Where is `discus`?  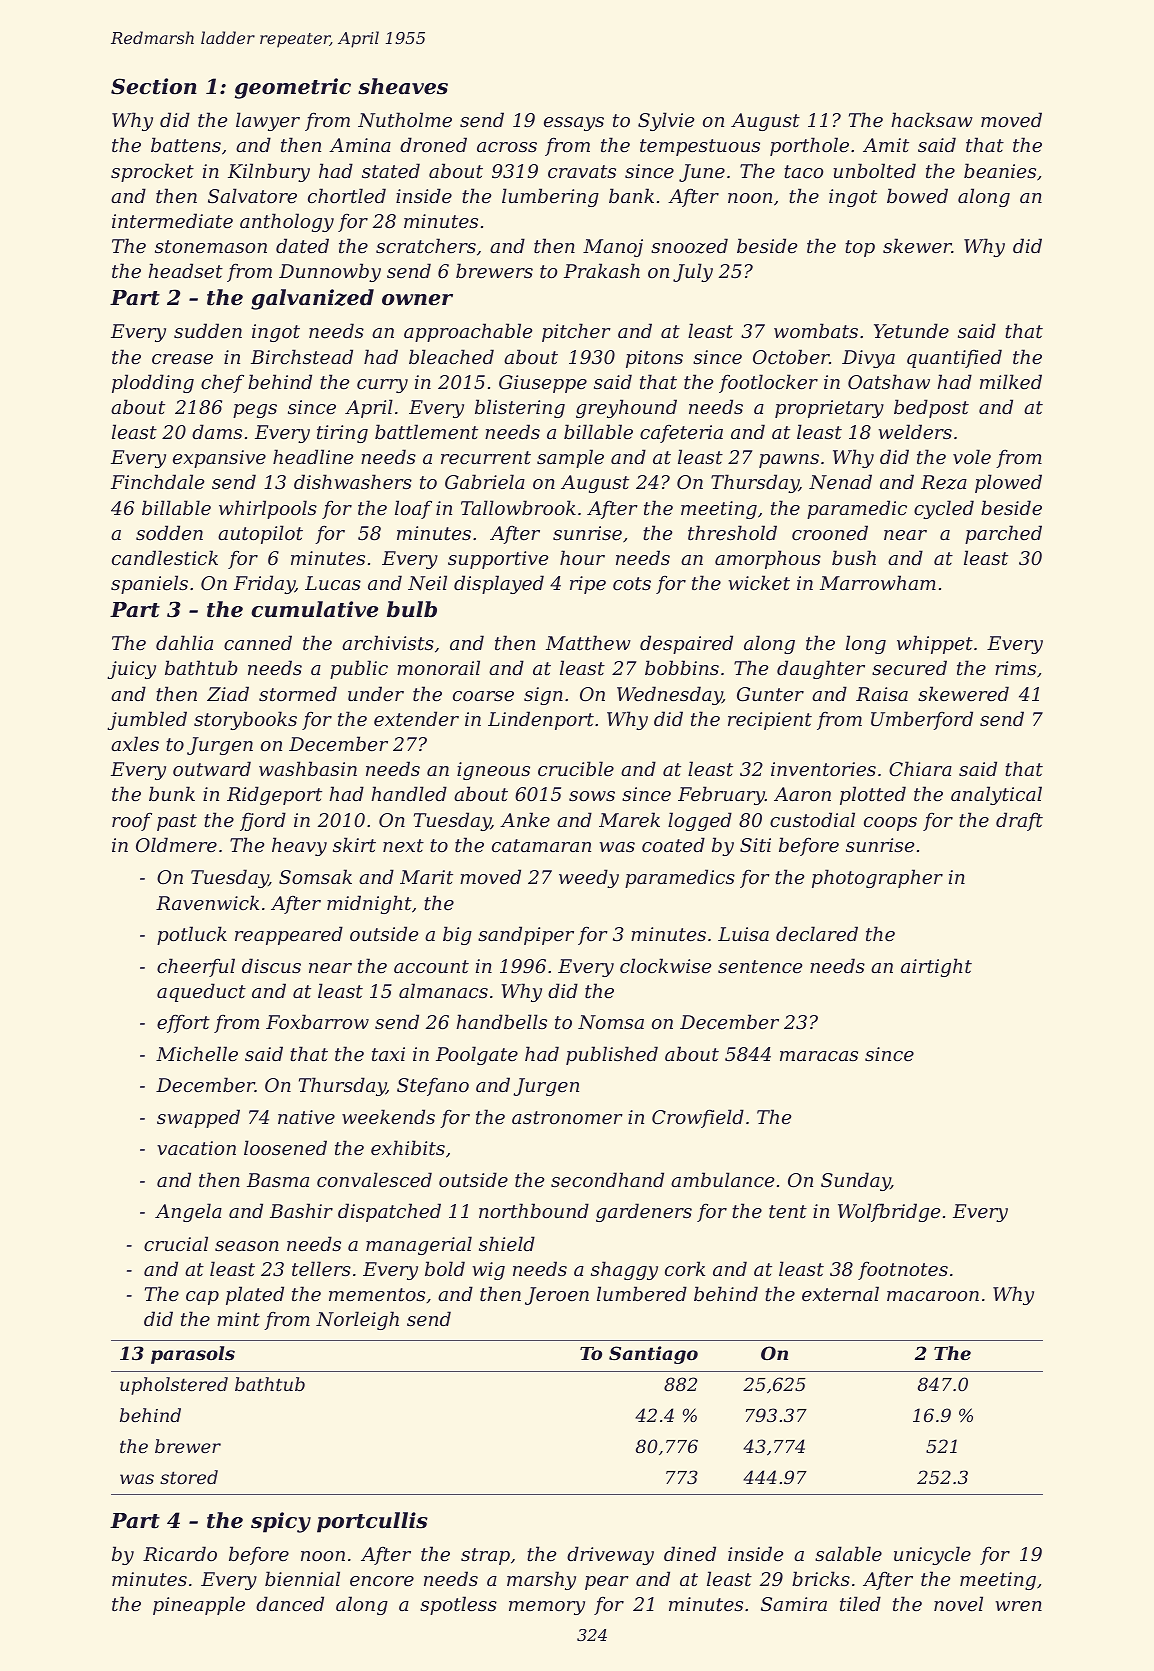 discus is located at coordinates (271, 965).
